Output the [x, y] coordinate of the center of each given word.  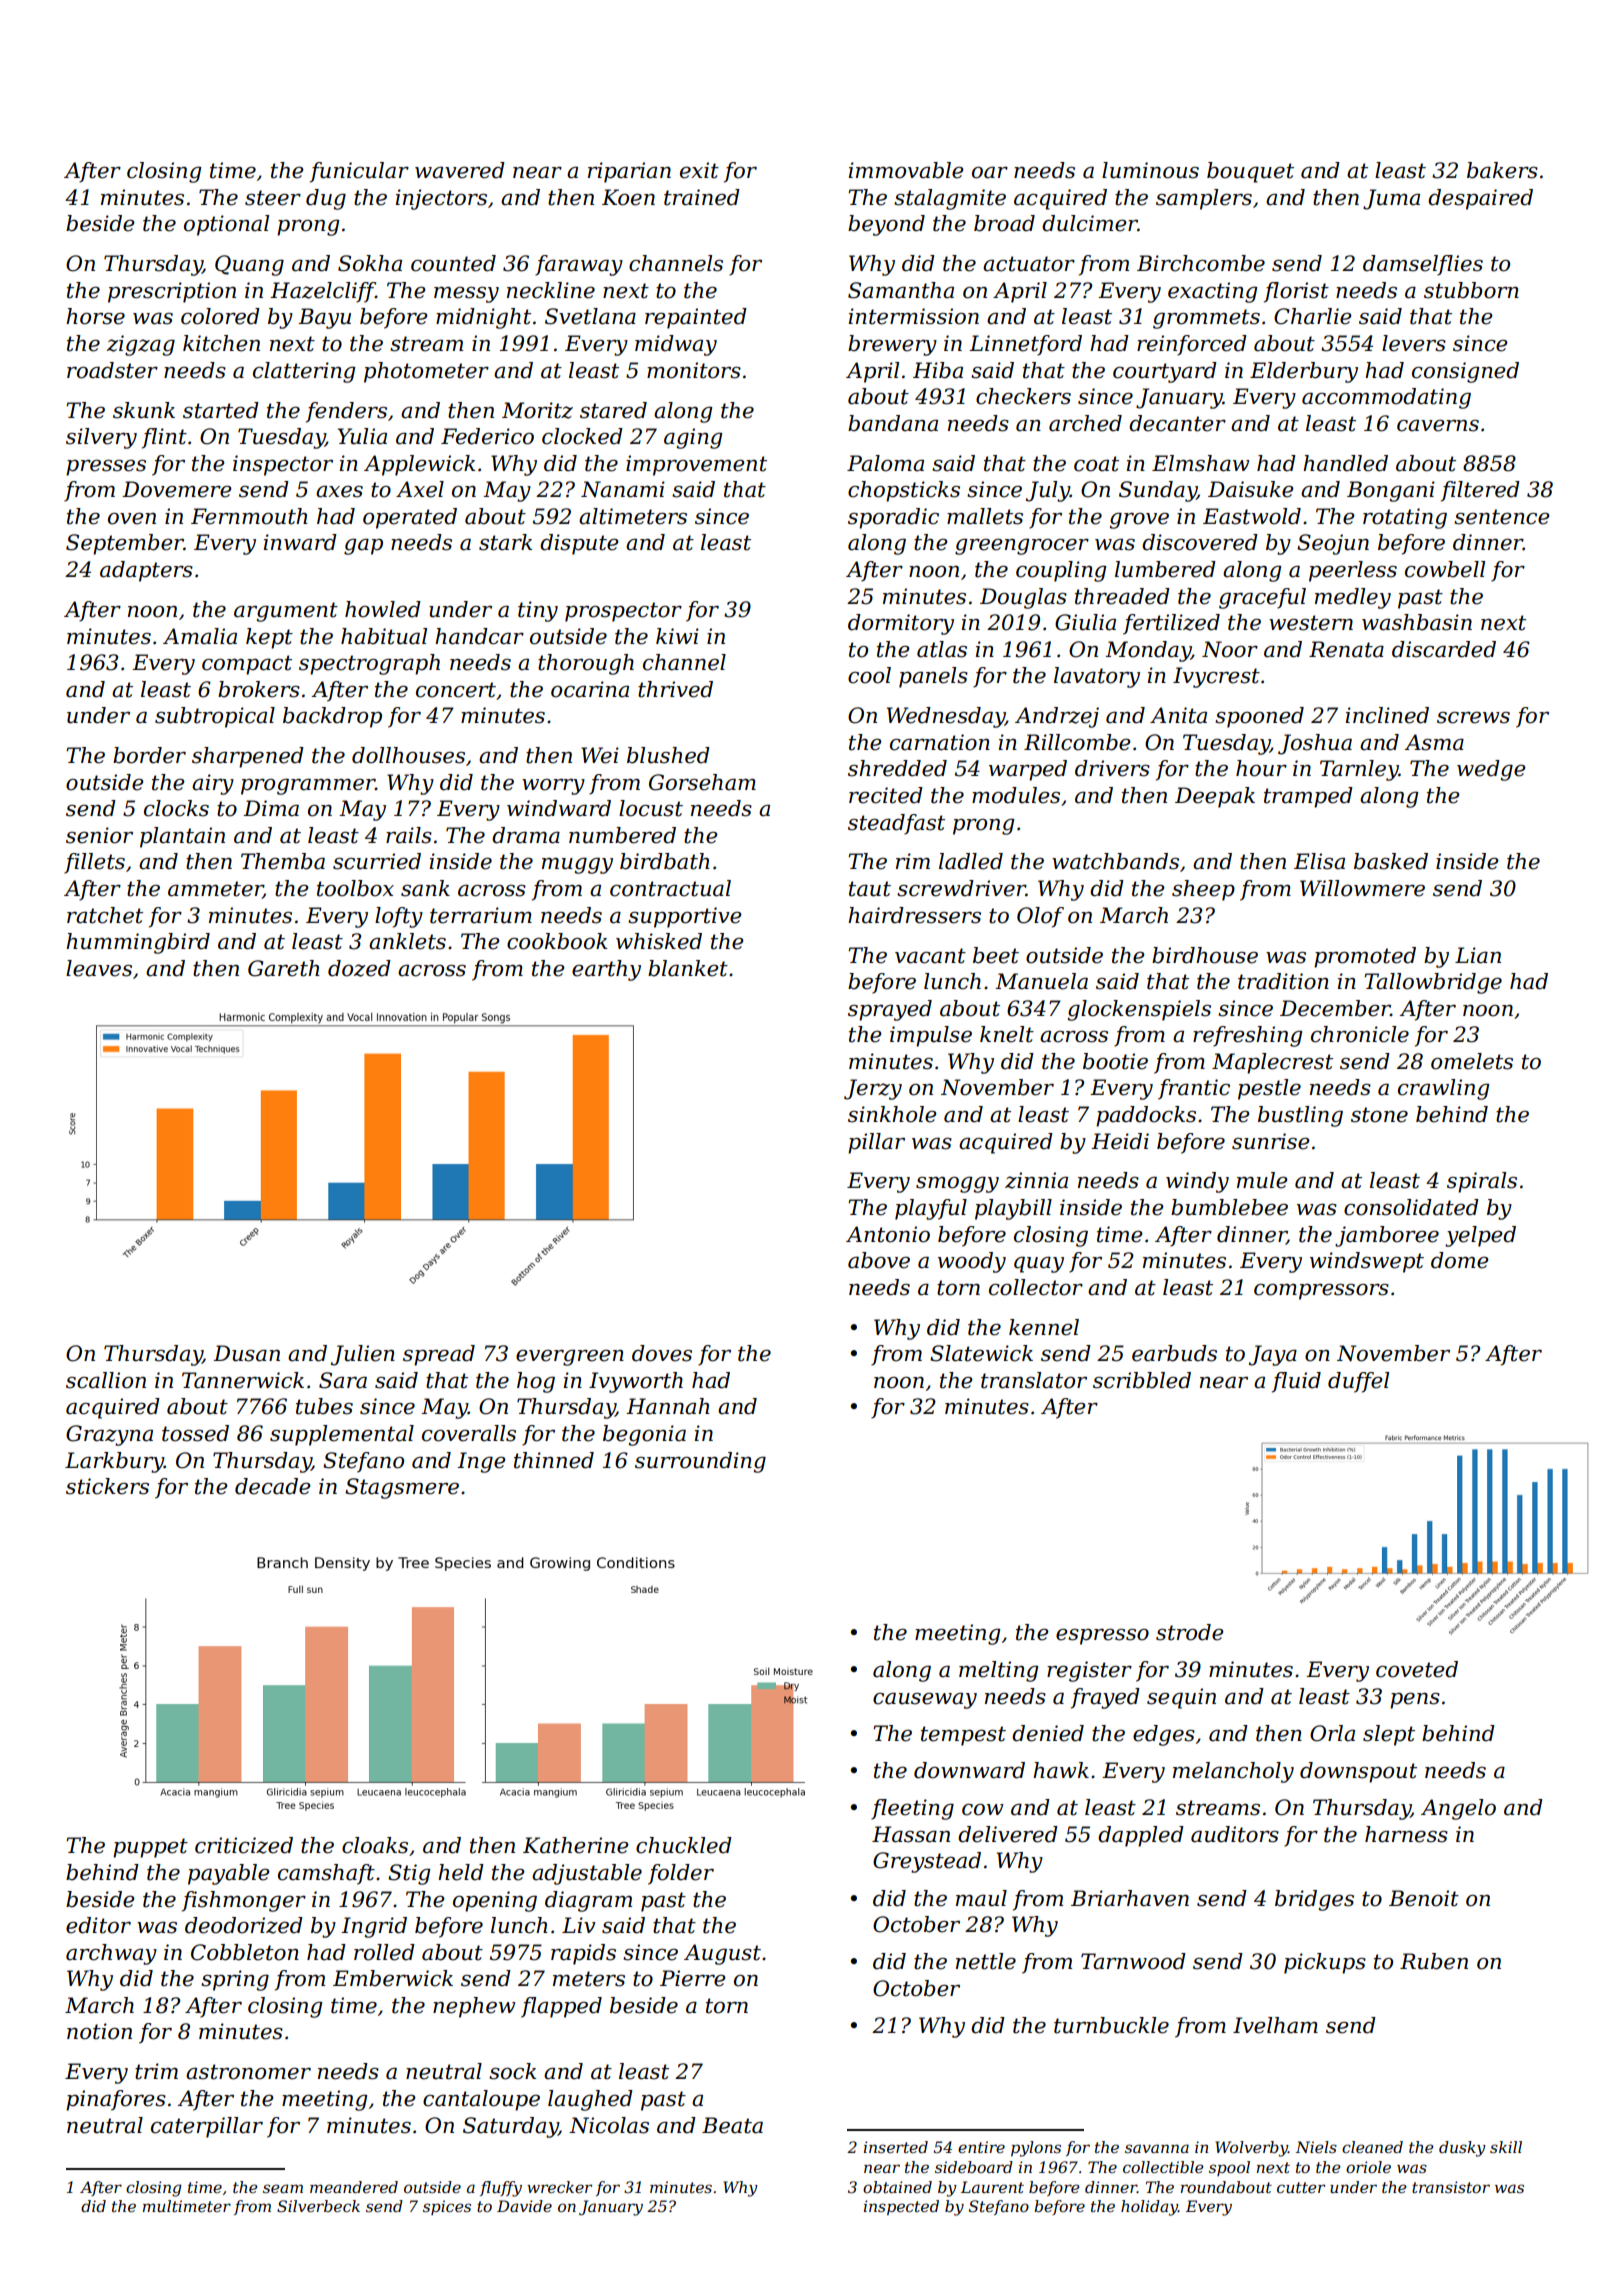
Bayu [324, 318]
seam [283, 2188]
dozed [359, 968]
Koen [628, 197]
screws [1473, 718]
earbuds [1174, 1353]
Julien [363, 1355]
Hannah [668, 1406]
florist [1296, 292]
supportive [685, 917]
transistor [1451, 2187]
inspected [901, 2207]
